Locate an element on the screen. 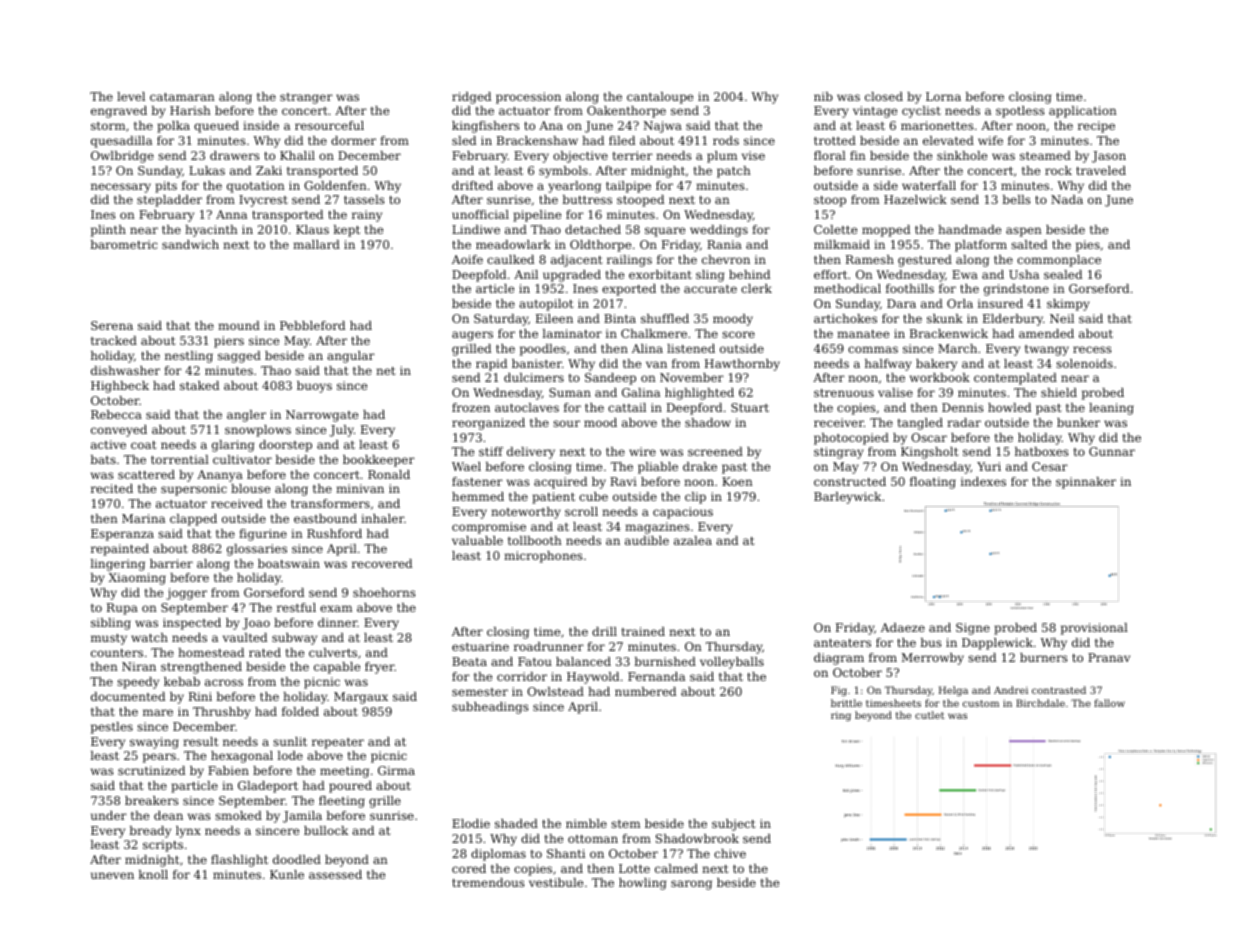 Image resolution: width=1233 pixels, height=952 pixels. Pebbleford is located at coordinates (312, 325).
